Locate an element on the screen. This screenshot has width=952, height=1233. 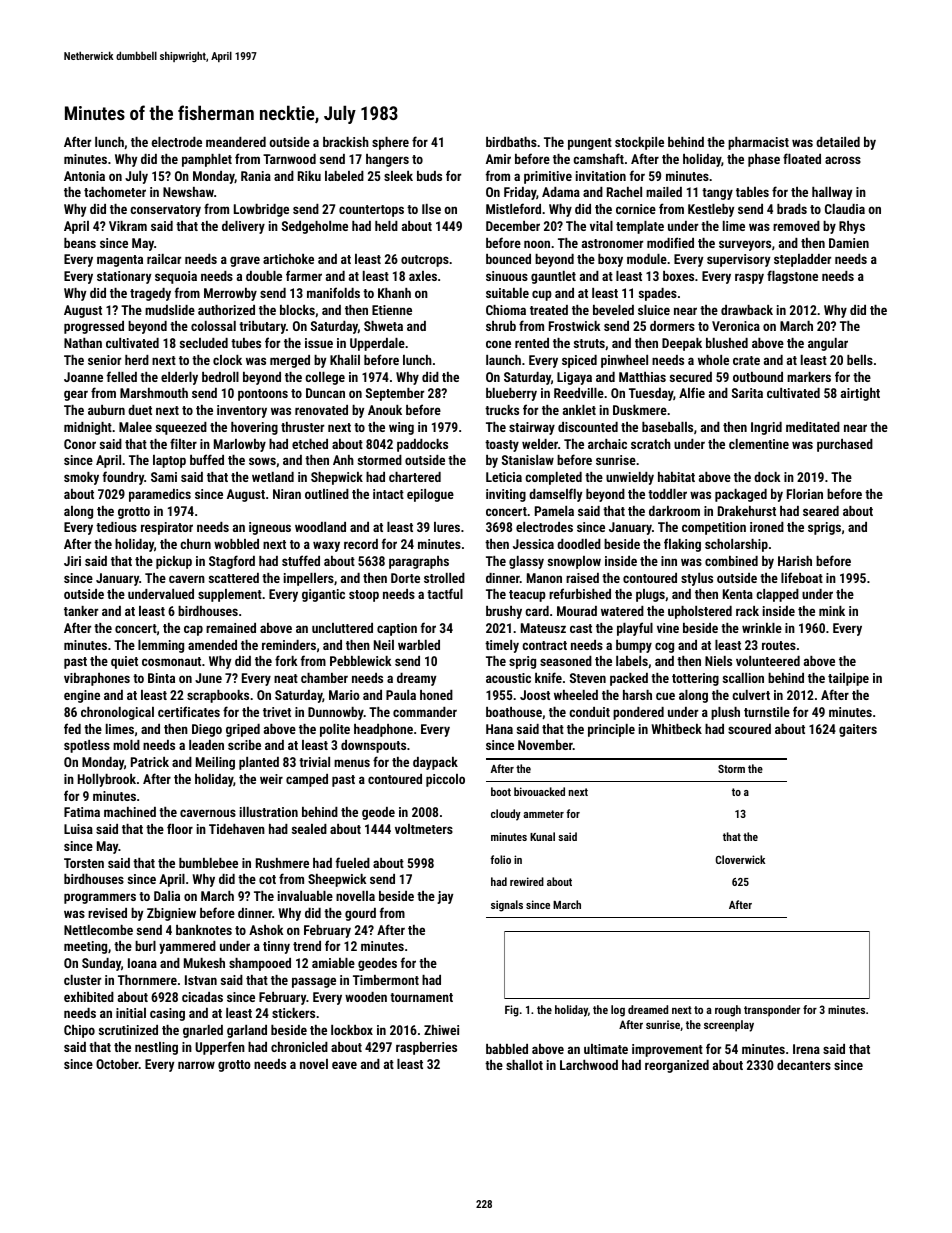
meandered is located at coordinates (236, 142).
